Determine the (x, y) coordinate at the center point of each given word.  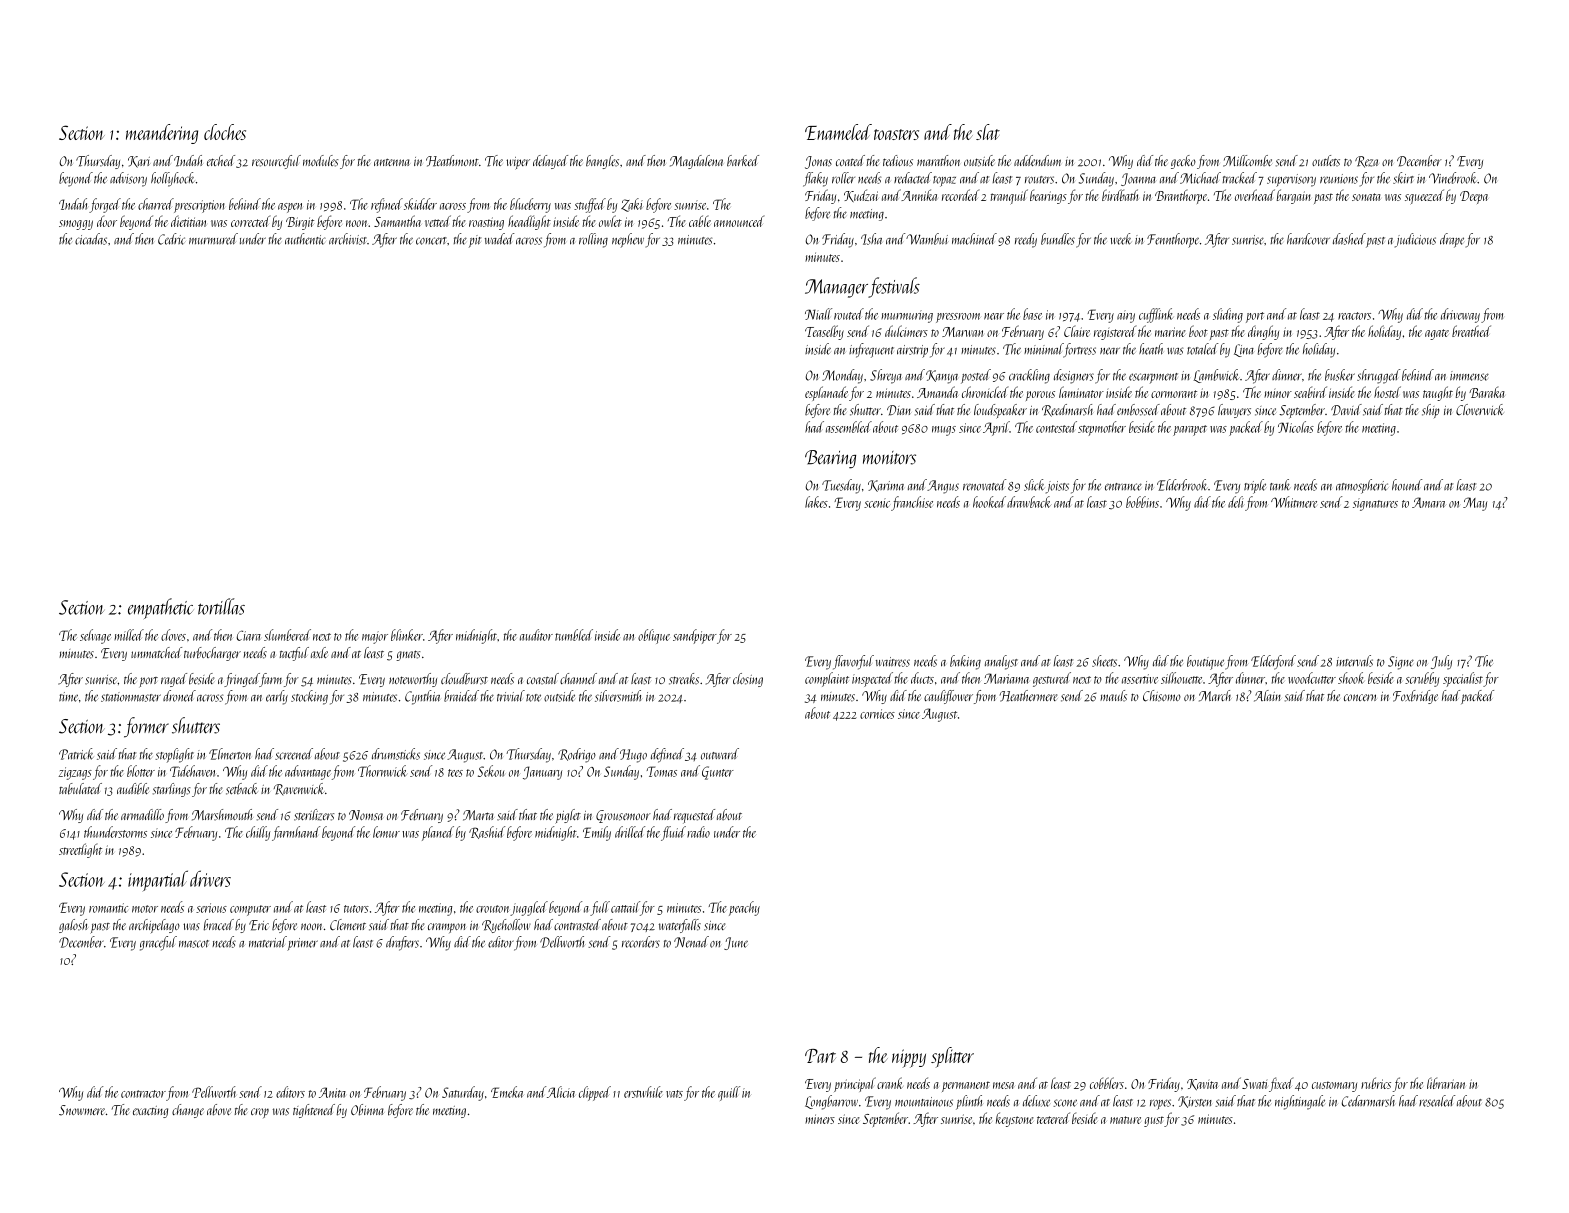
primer (302, 944)
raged (174, 680)
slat (988, 132)
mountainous (924, 1102)
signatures (1375, 504)
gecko (1183, 162)
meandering (162, 134)
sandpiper (695, 636)
